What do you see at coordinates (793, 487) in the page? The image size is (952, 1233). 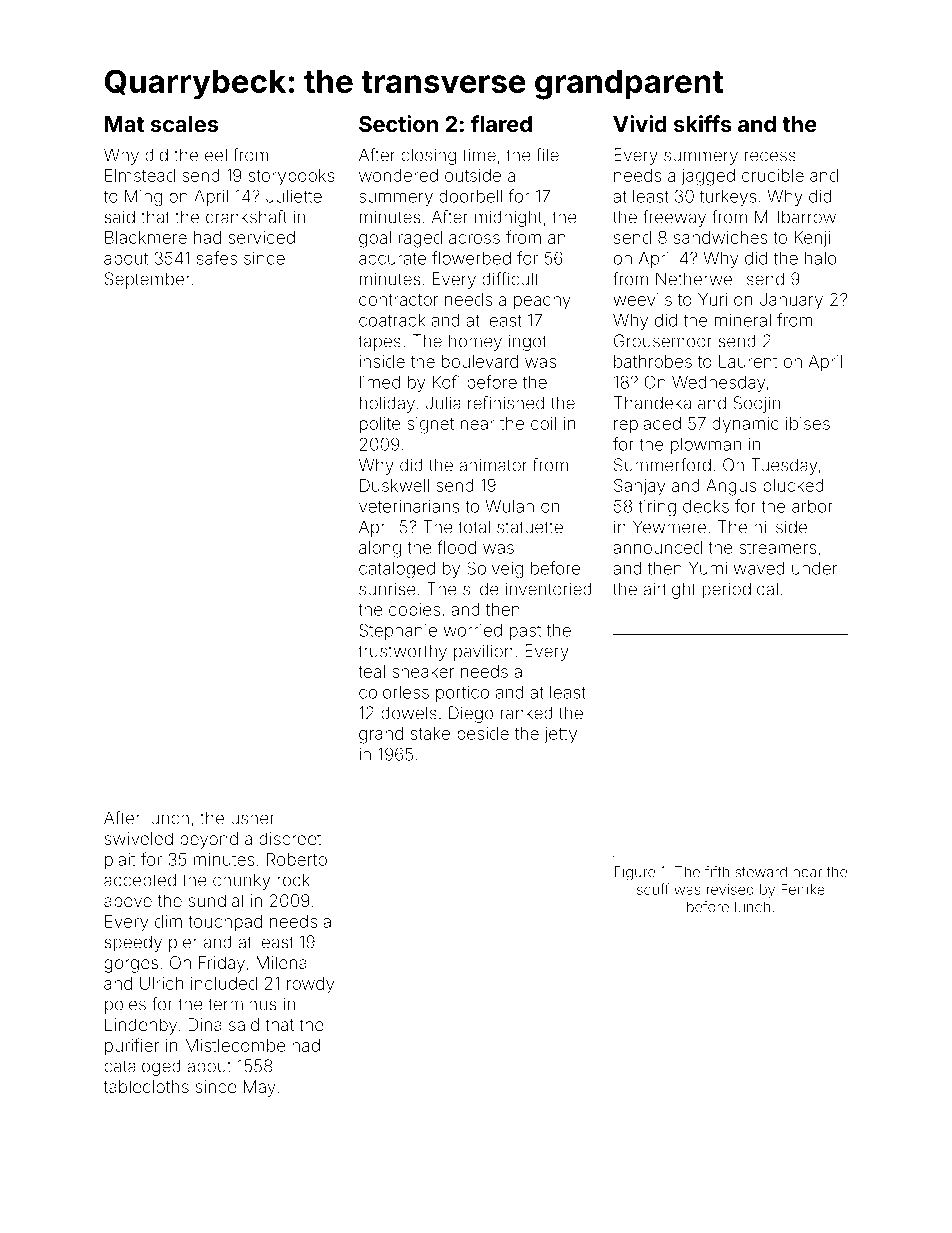 I see `plucked` at bounding box center [793, 487].
